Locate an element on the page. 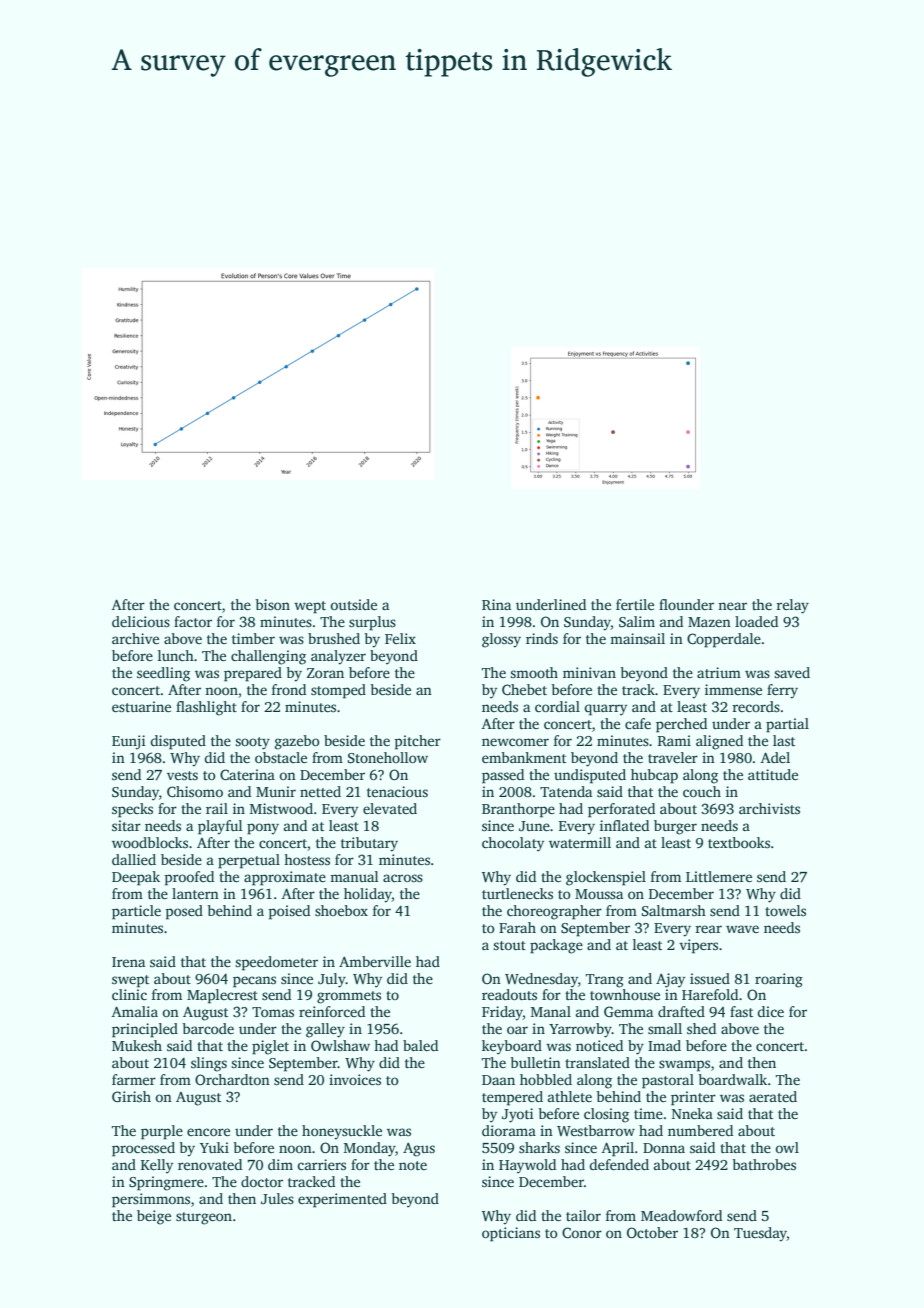 This page has width=924, height=1308. Mukesh is located at coordinates (137, 1045).
